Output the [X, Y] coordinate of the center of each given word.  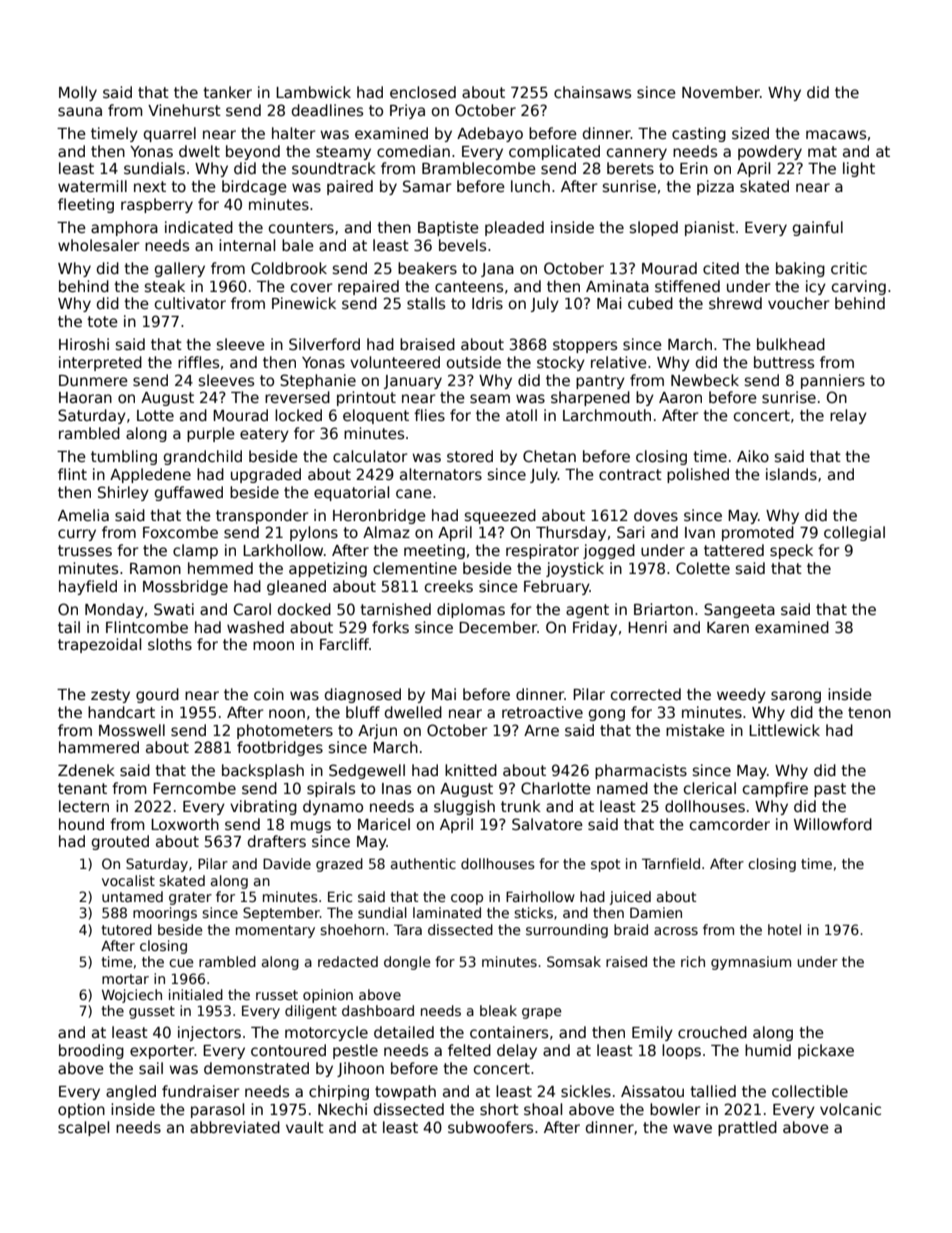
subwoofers [490, 1127]
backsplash [263, 771]
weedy [741, 695]
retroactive [542, 712]
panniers [833, 381]
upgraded [266, 475]
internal [247, 245]
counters [301, 227]
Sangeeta [739, 610]
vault [305, 1127]
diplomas [471, 610]
